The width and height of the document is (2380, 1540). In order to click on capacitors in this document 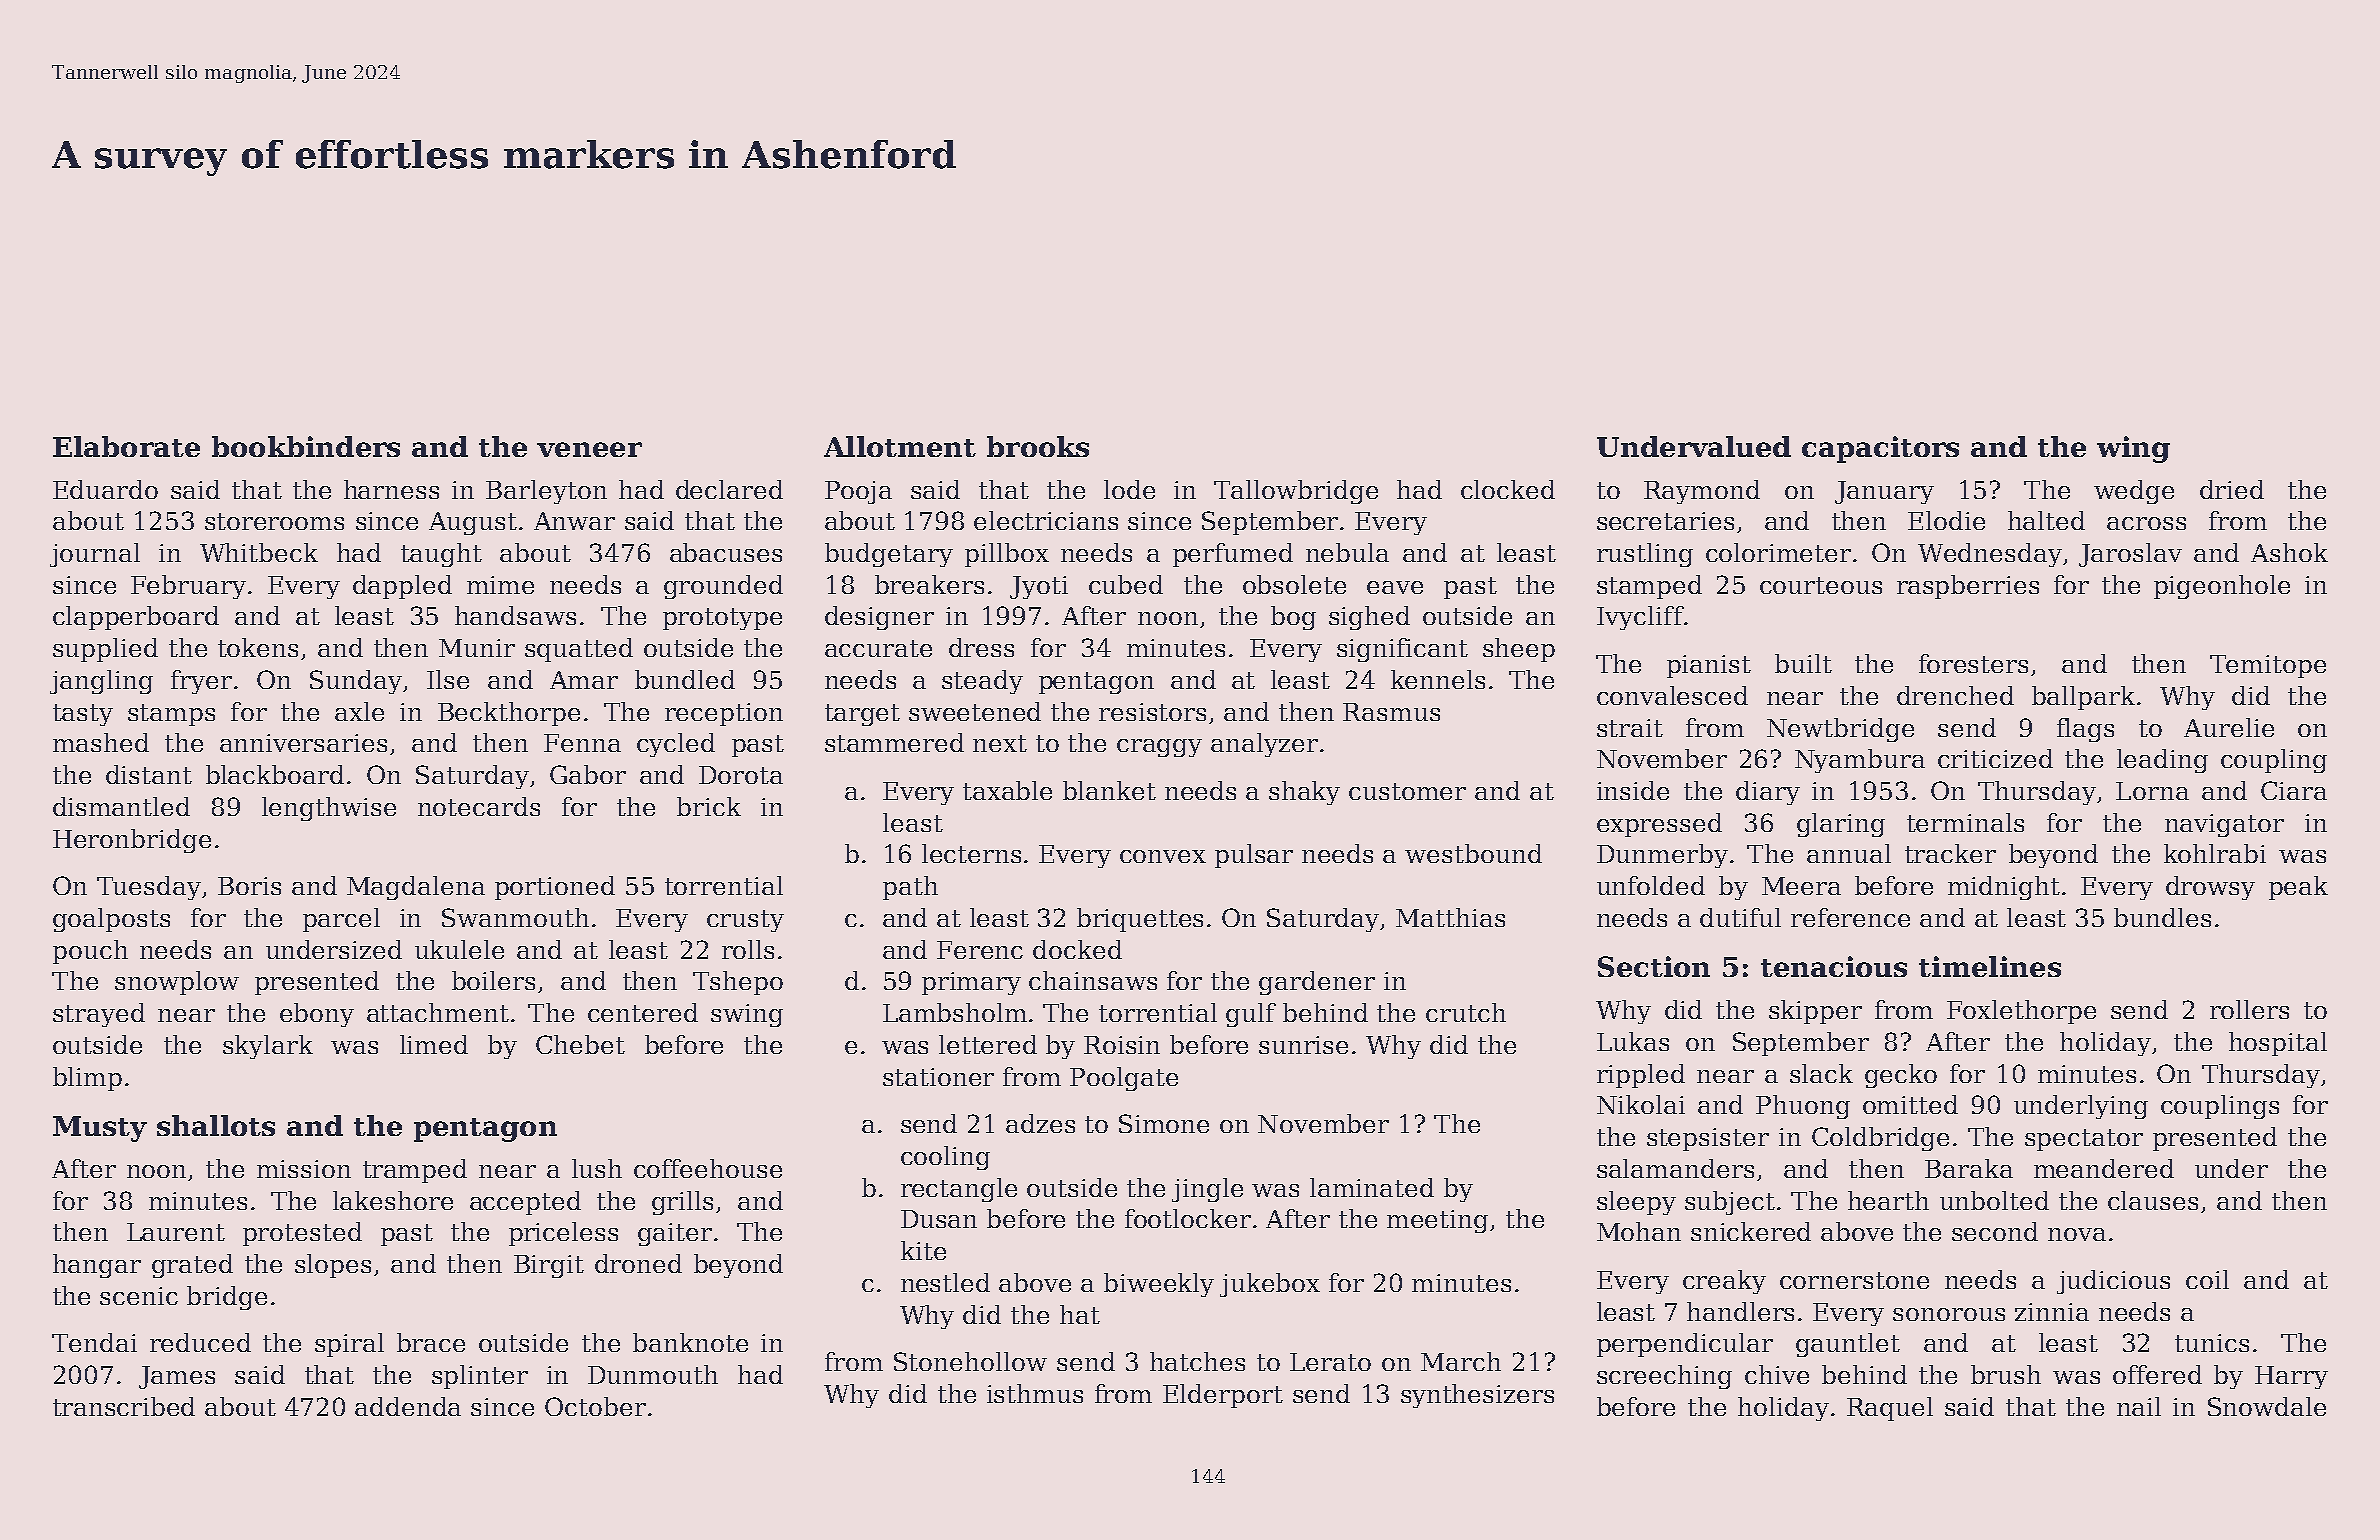, I will do `click(1880, 449)`.
